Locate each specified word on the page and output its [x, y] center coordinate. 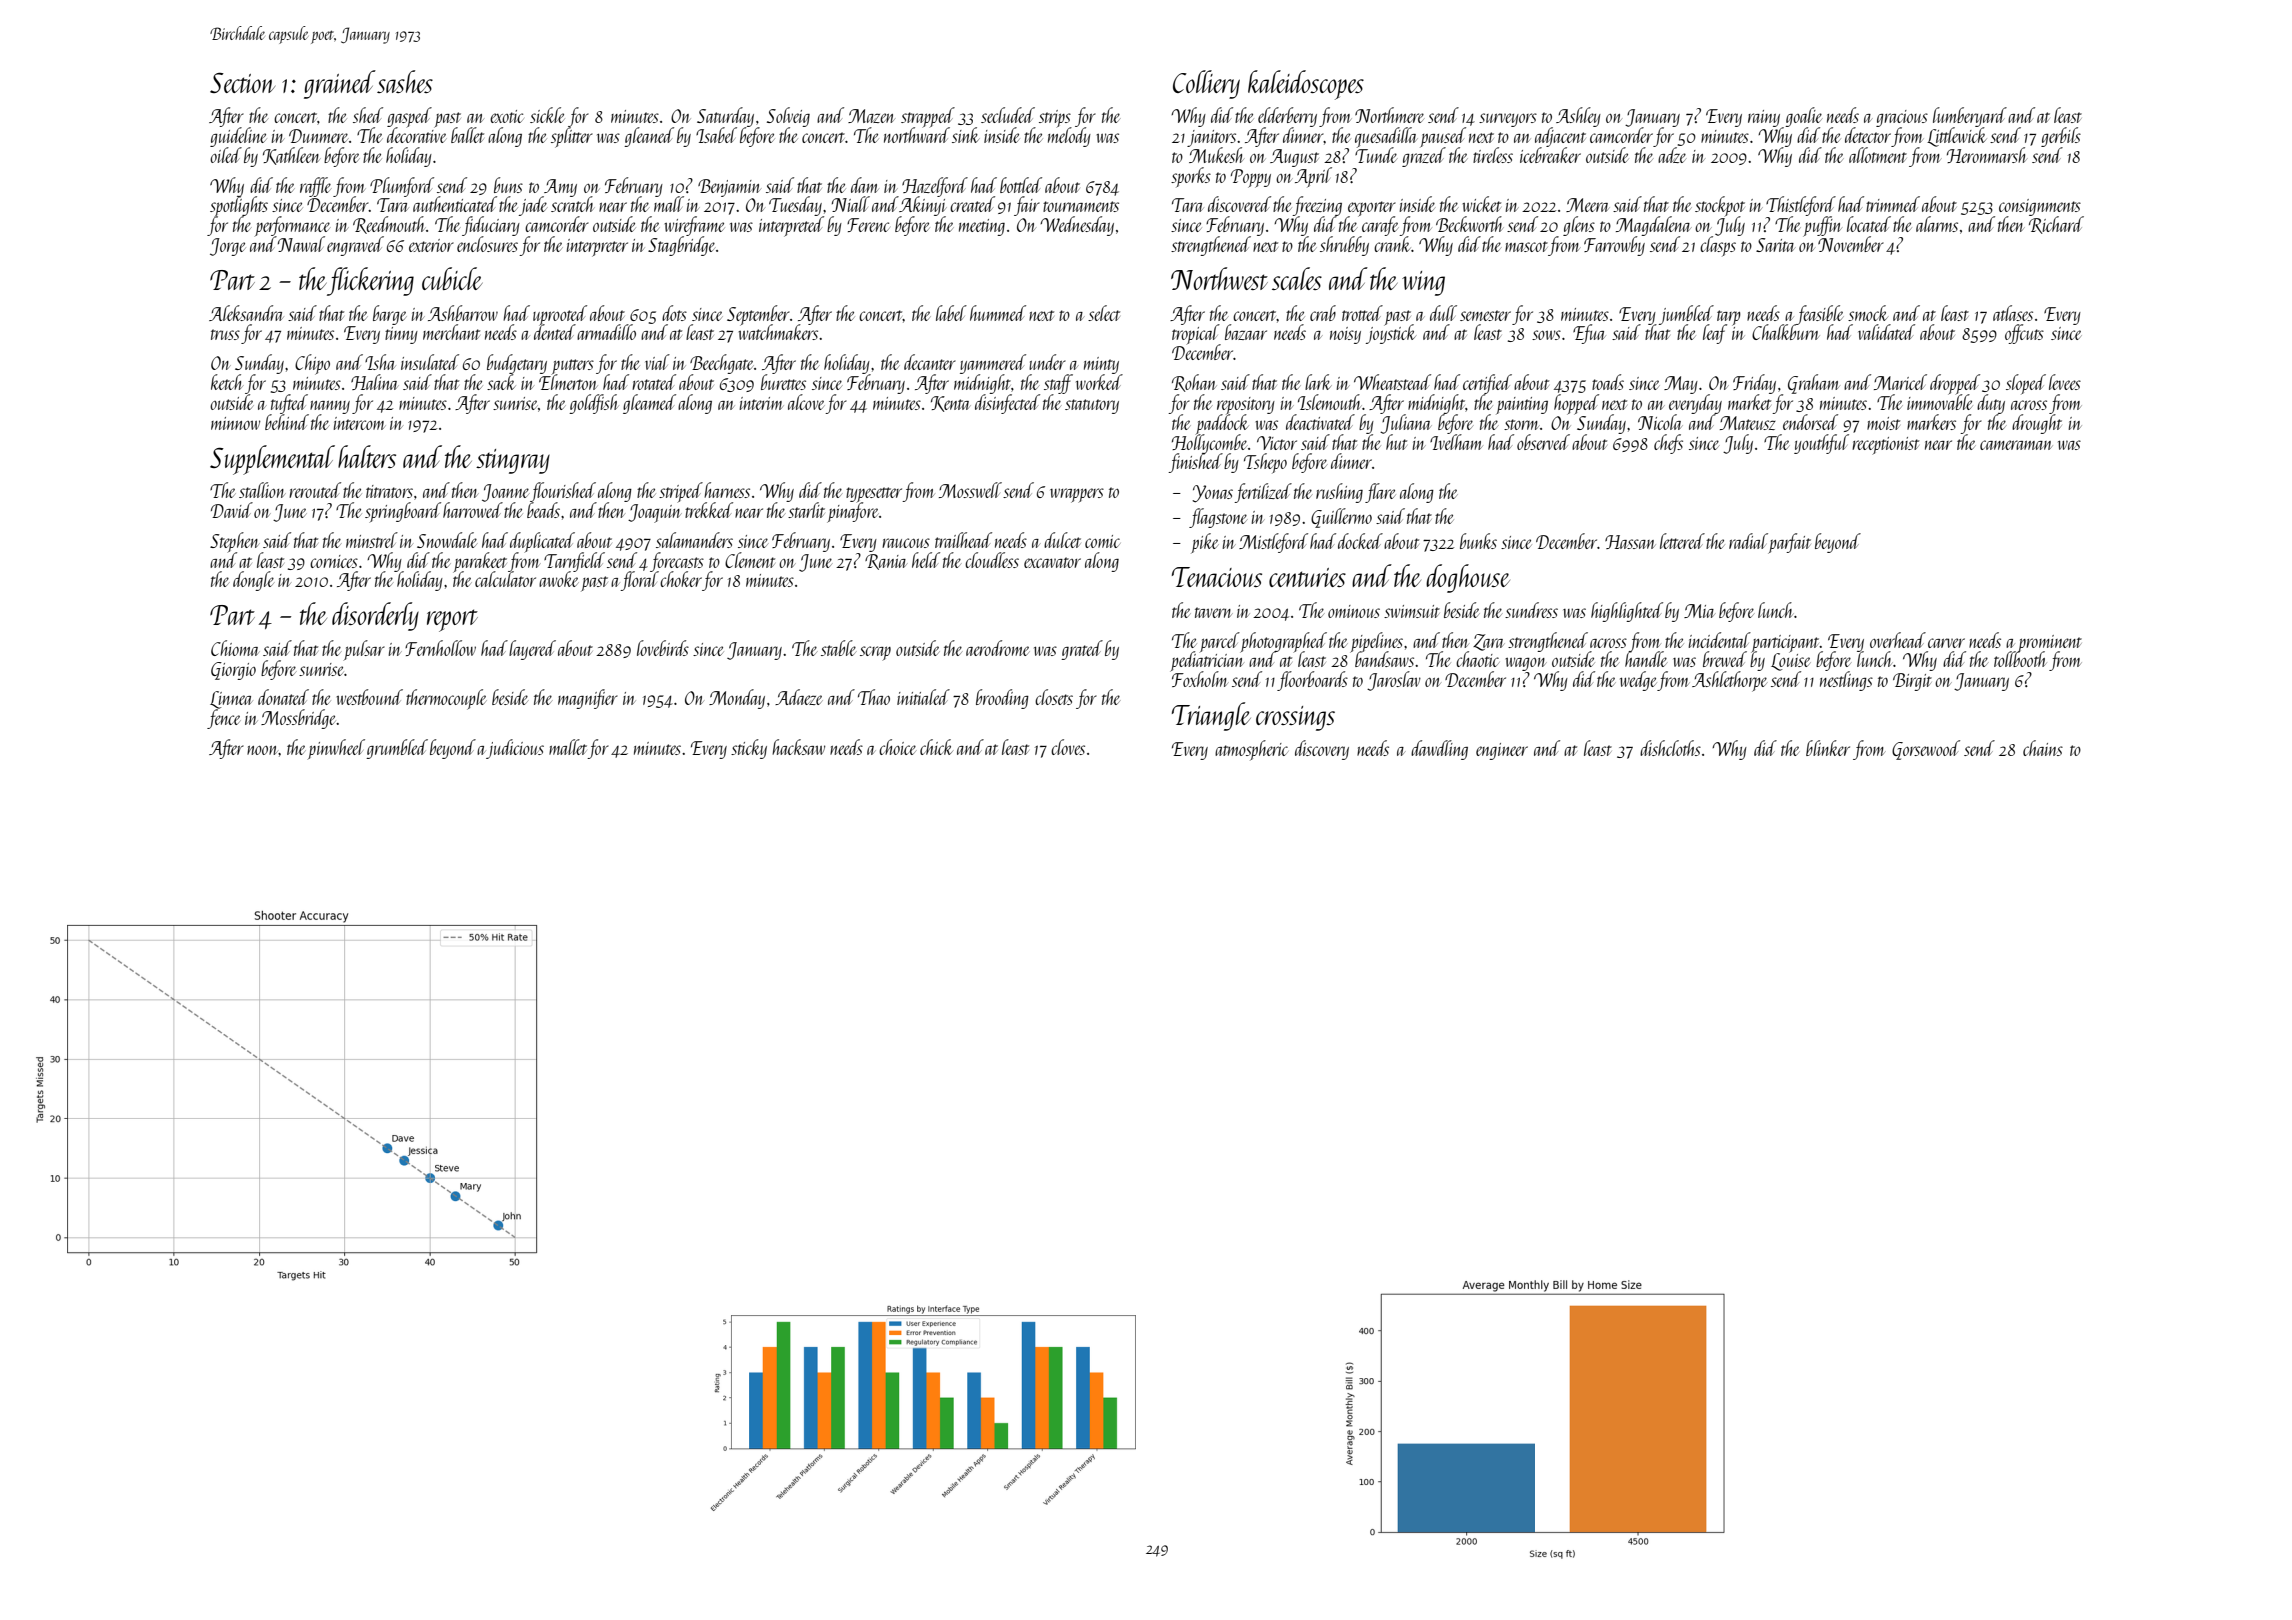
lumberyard [1970, 117]
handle [1646, 659]
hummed [998, 313]
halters [367, 456]
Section [242, 82]
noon [263, 750]
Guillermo [1341, 518]
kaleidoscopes [1306, 85]
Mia [1699, 611]
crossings [1295, 718]
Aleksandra [246, 313]
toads [1608, 382]
